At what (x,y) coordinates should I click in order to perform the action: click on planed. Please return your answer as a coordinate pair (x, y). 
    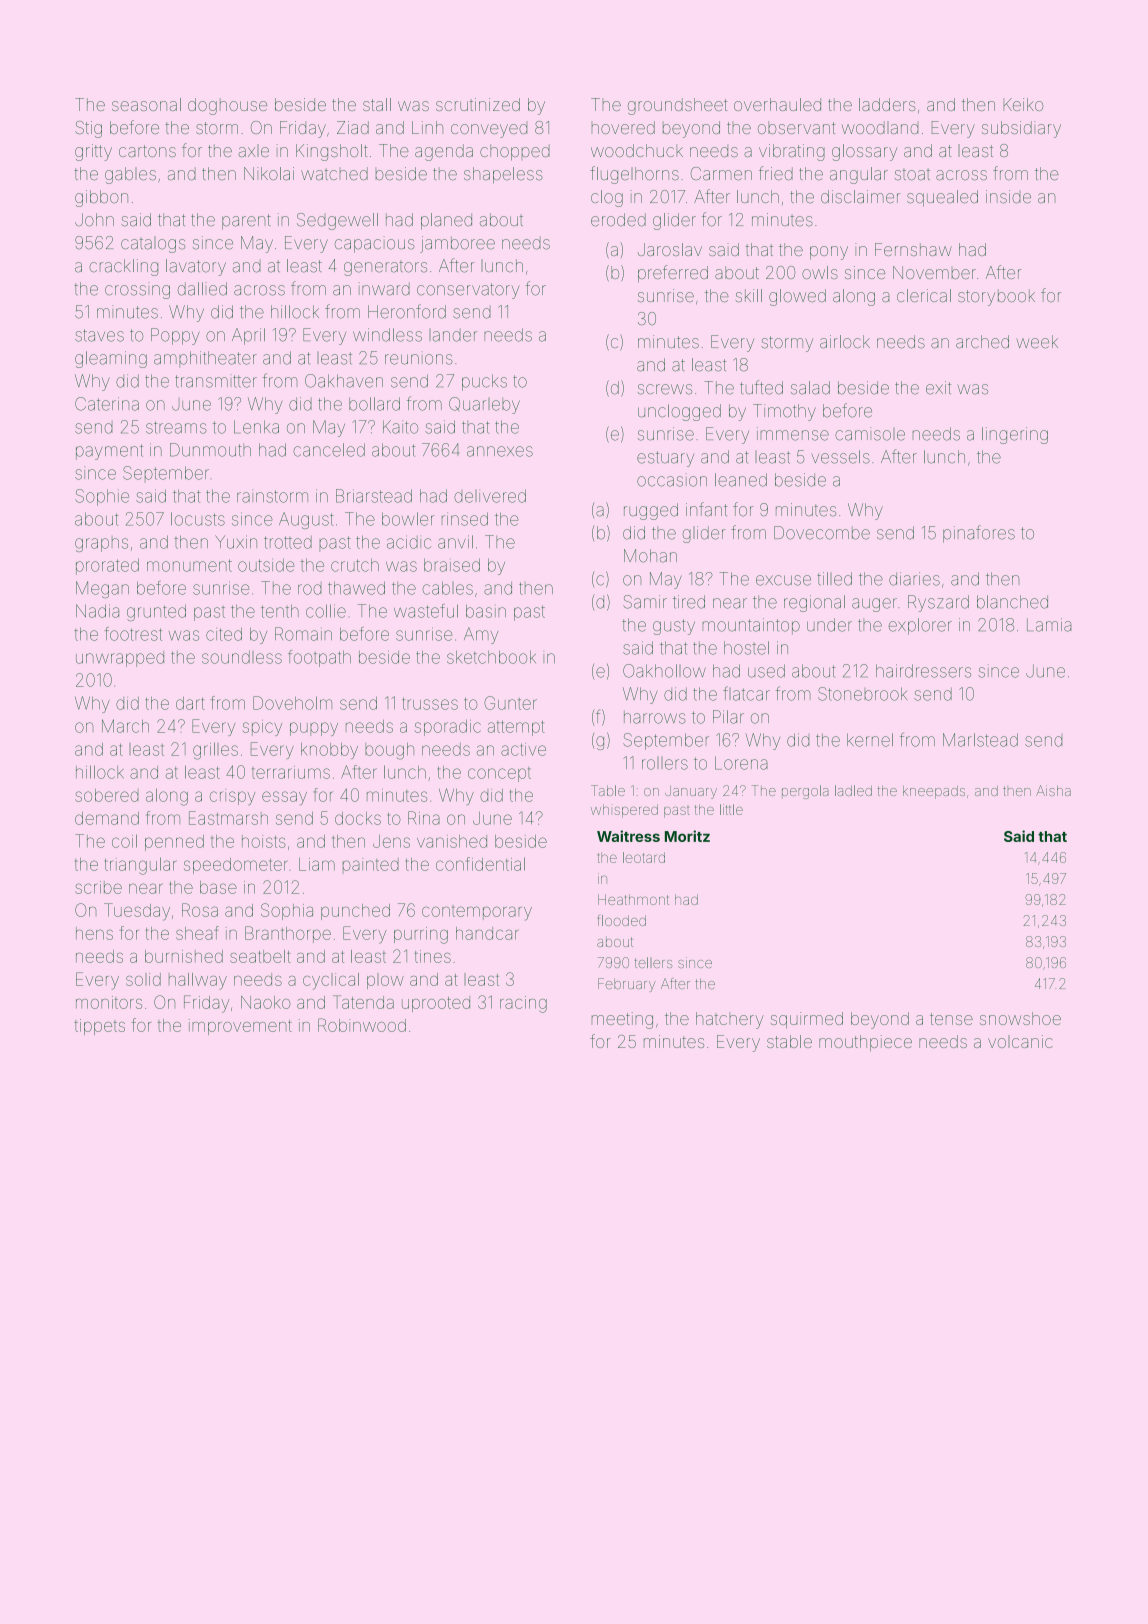
    Looking at the image, I should click on (446, 221).
